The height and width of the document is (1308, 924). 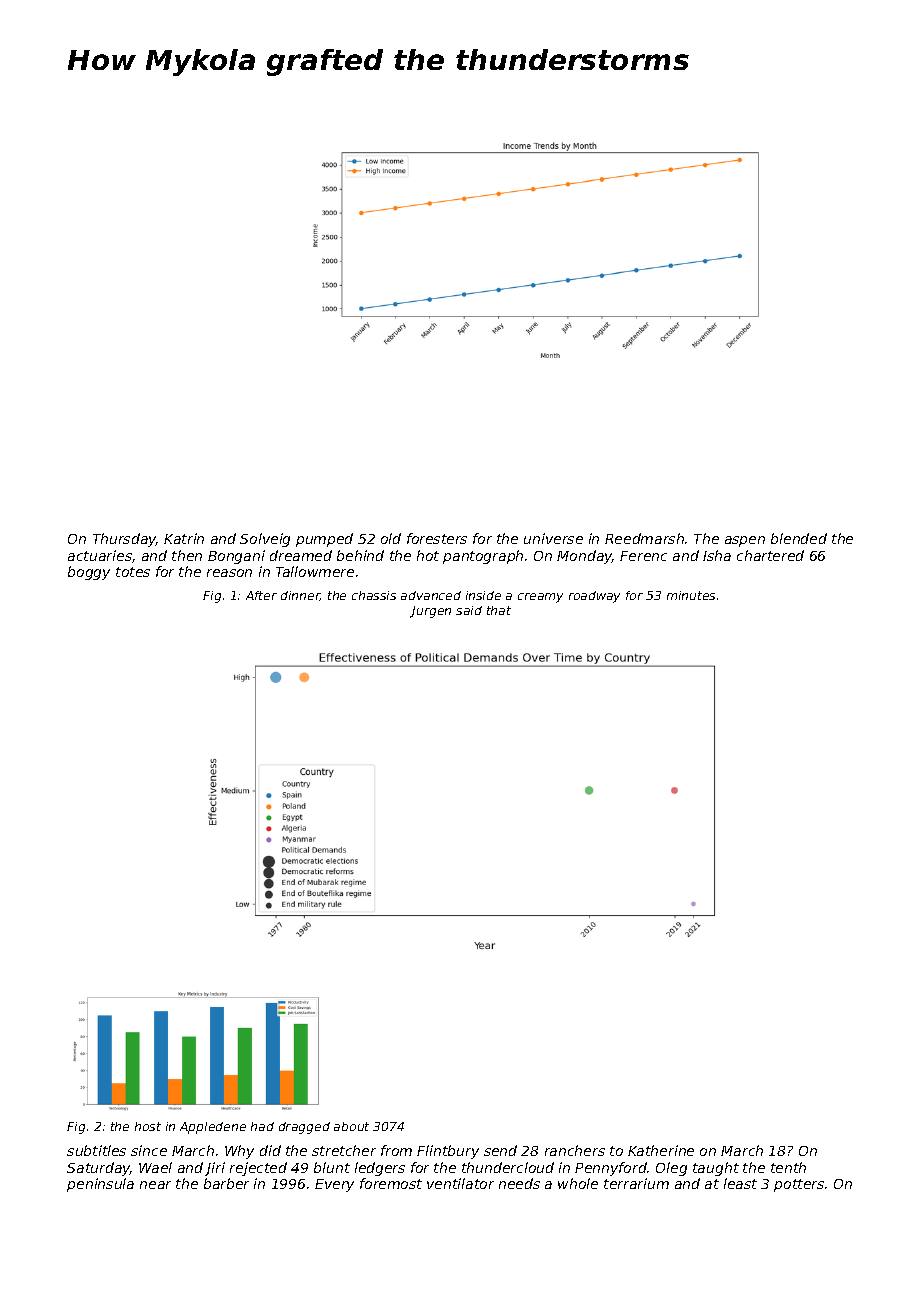 What do you see at coordinates (691, 595) in the document?
I see `minutes` at bounding box center [691, 595].
